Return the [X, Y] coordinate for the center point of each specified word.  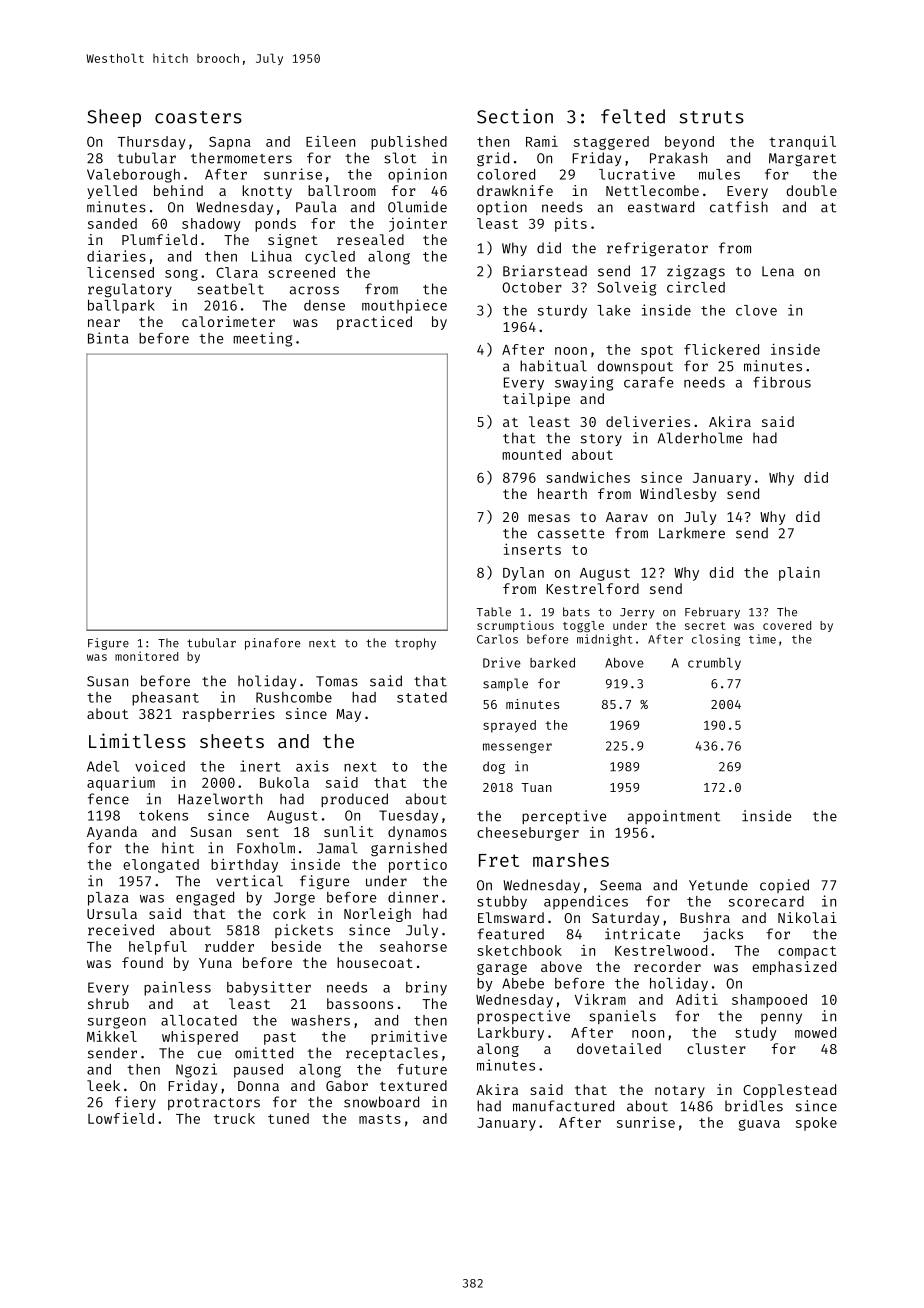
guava [759, 1125]
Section [515, 116]
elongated [161, 866]
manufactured [563, 1106]
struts [712, 117]
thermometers [241, 158]
